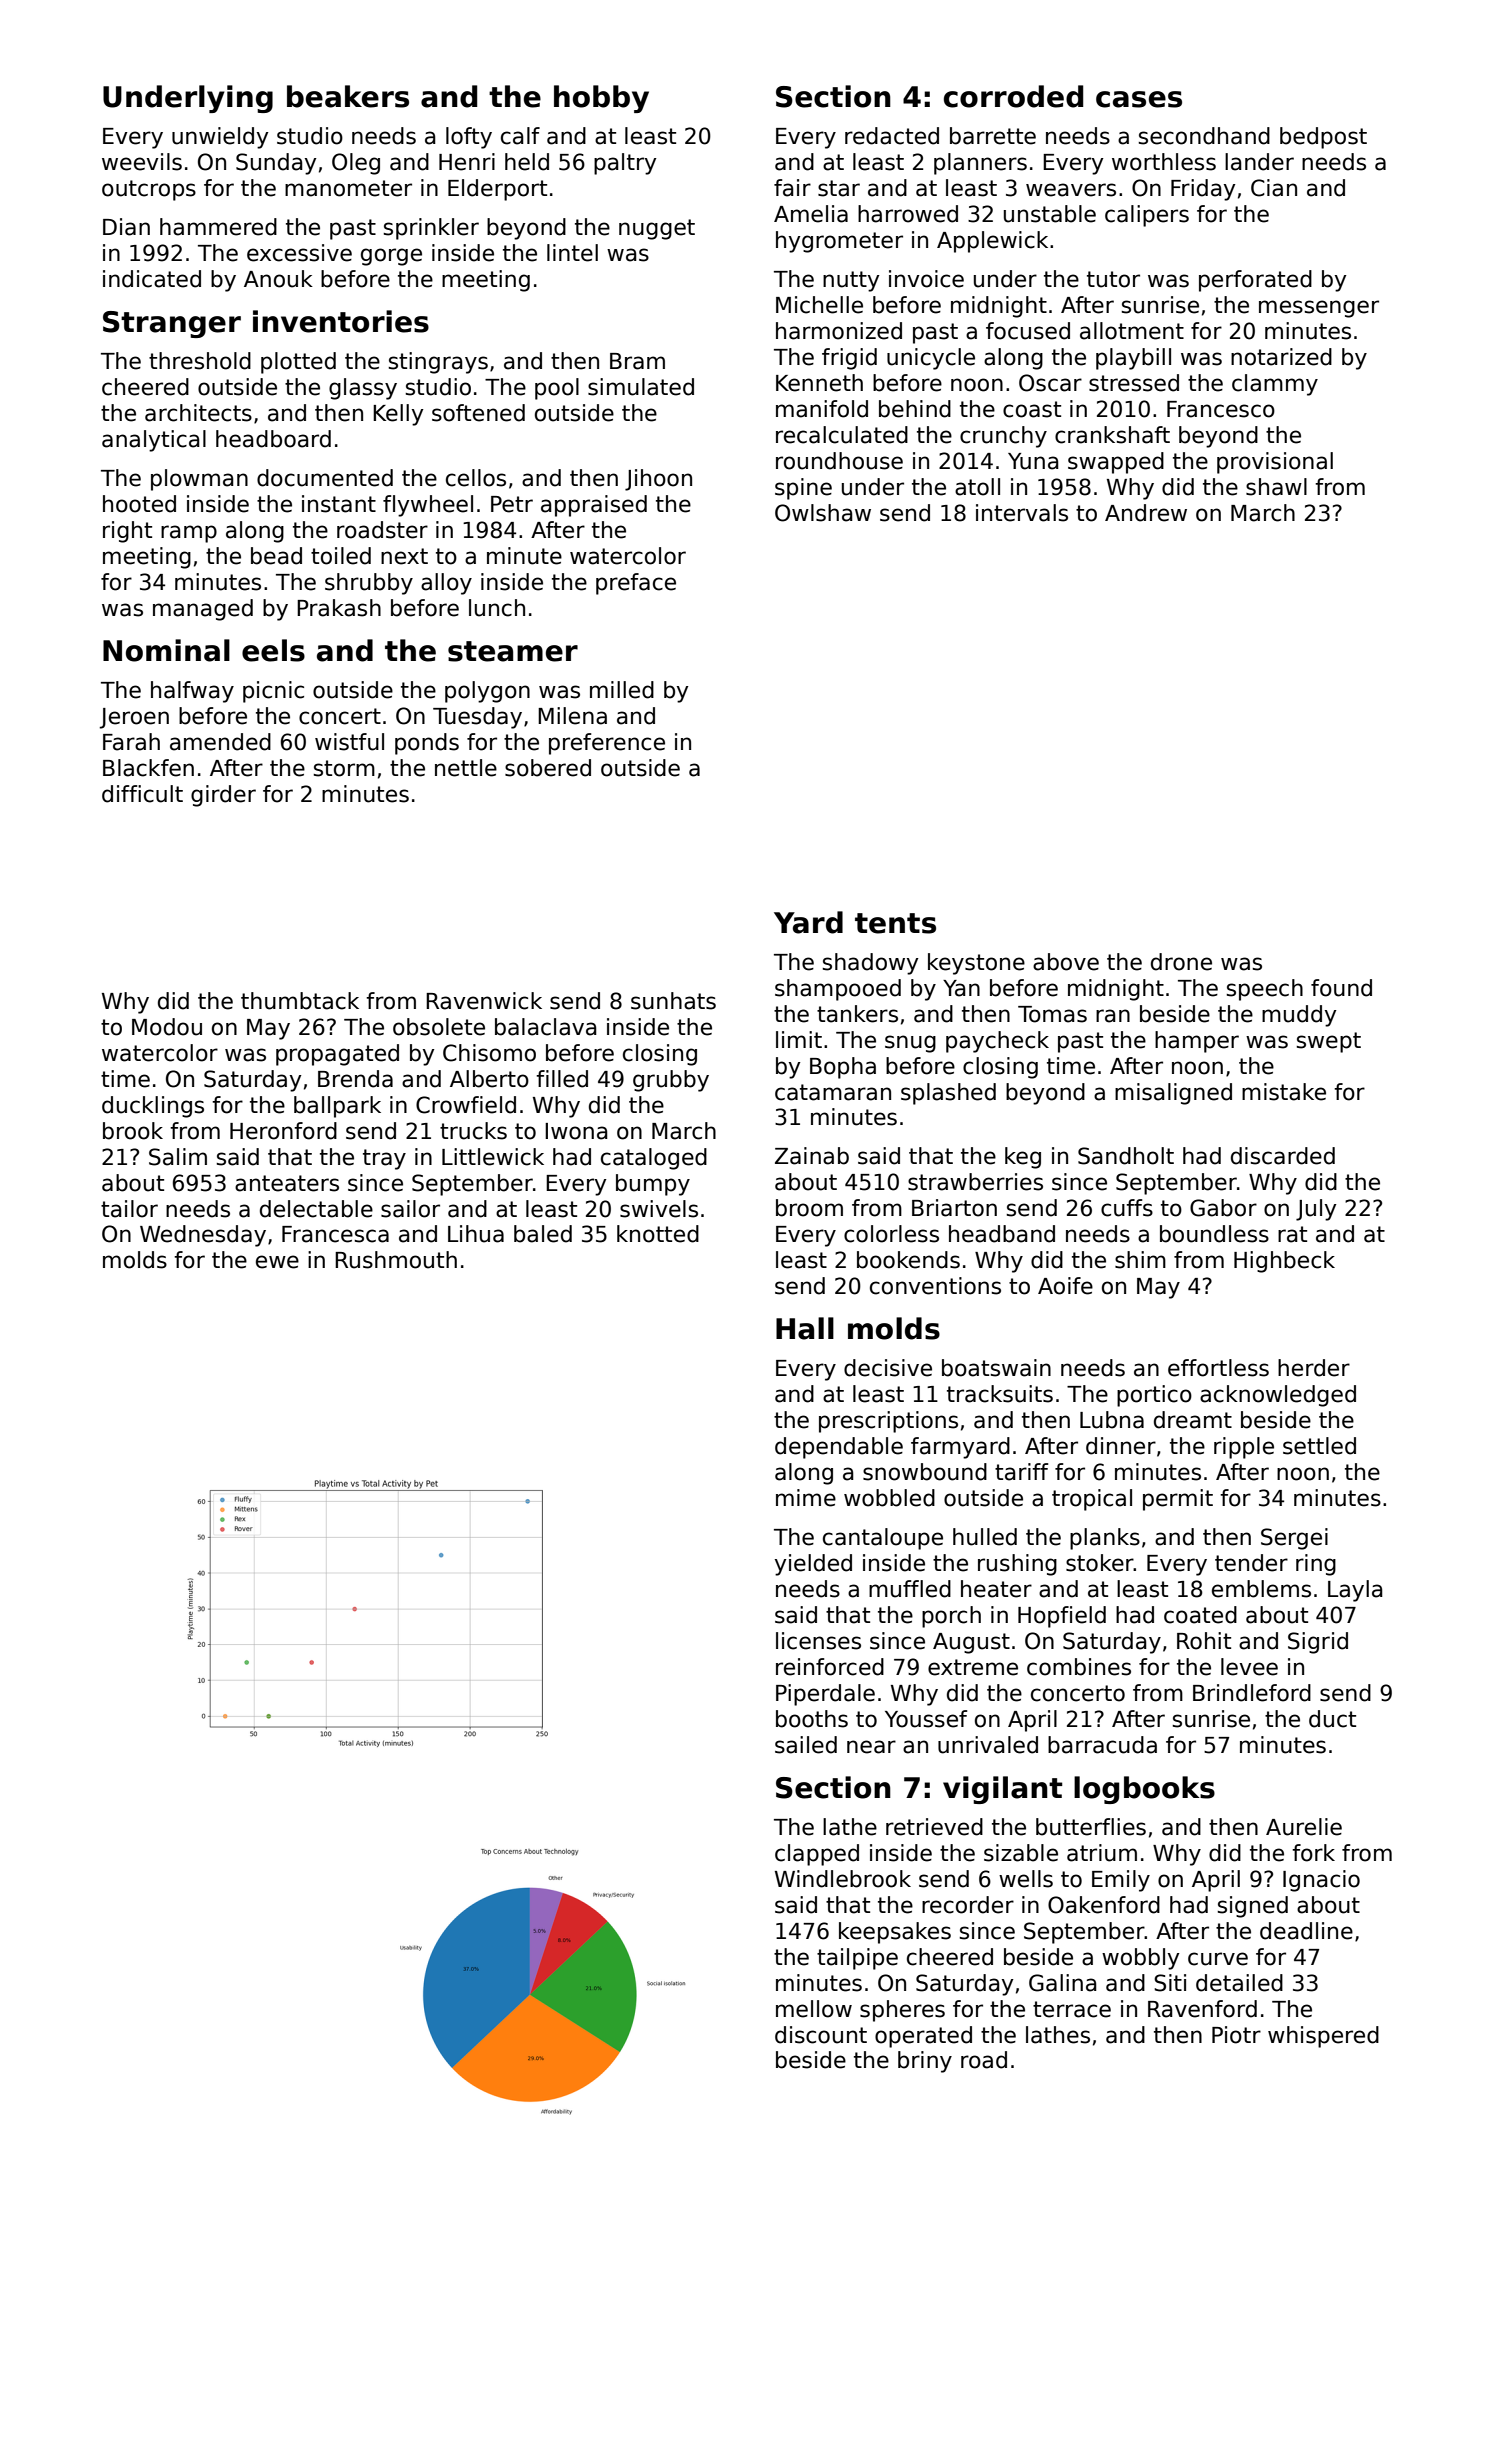 This screenshot has height=2464, width=1496. I want to click on cataloged, so click(654, 1159).
